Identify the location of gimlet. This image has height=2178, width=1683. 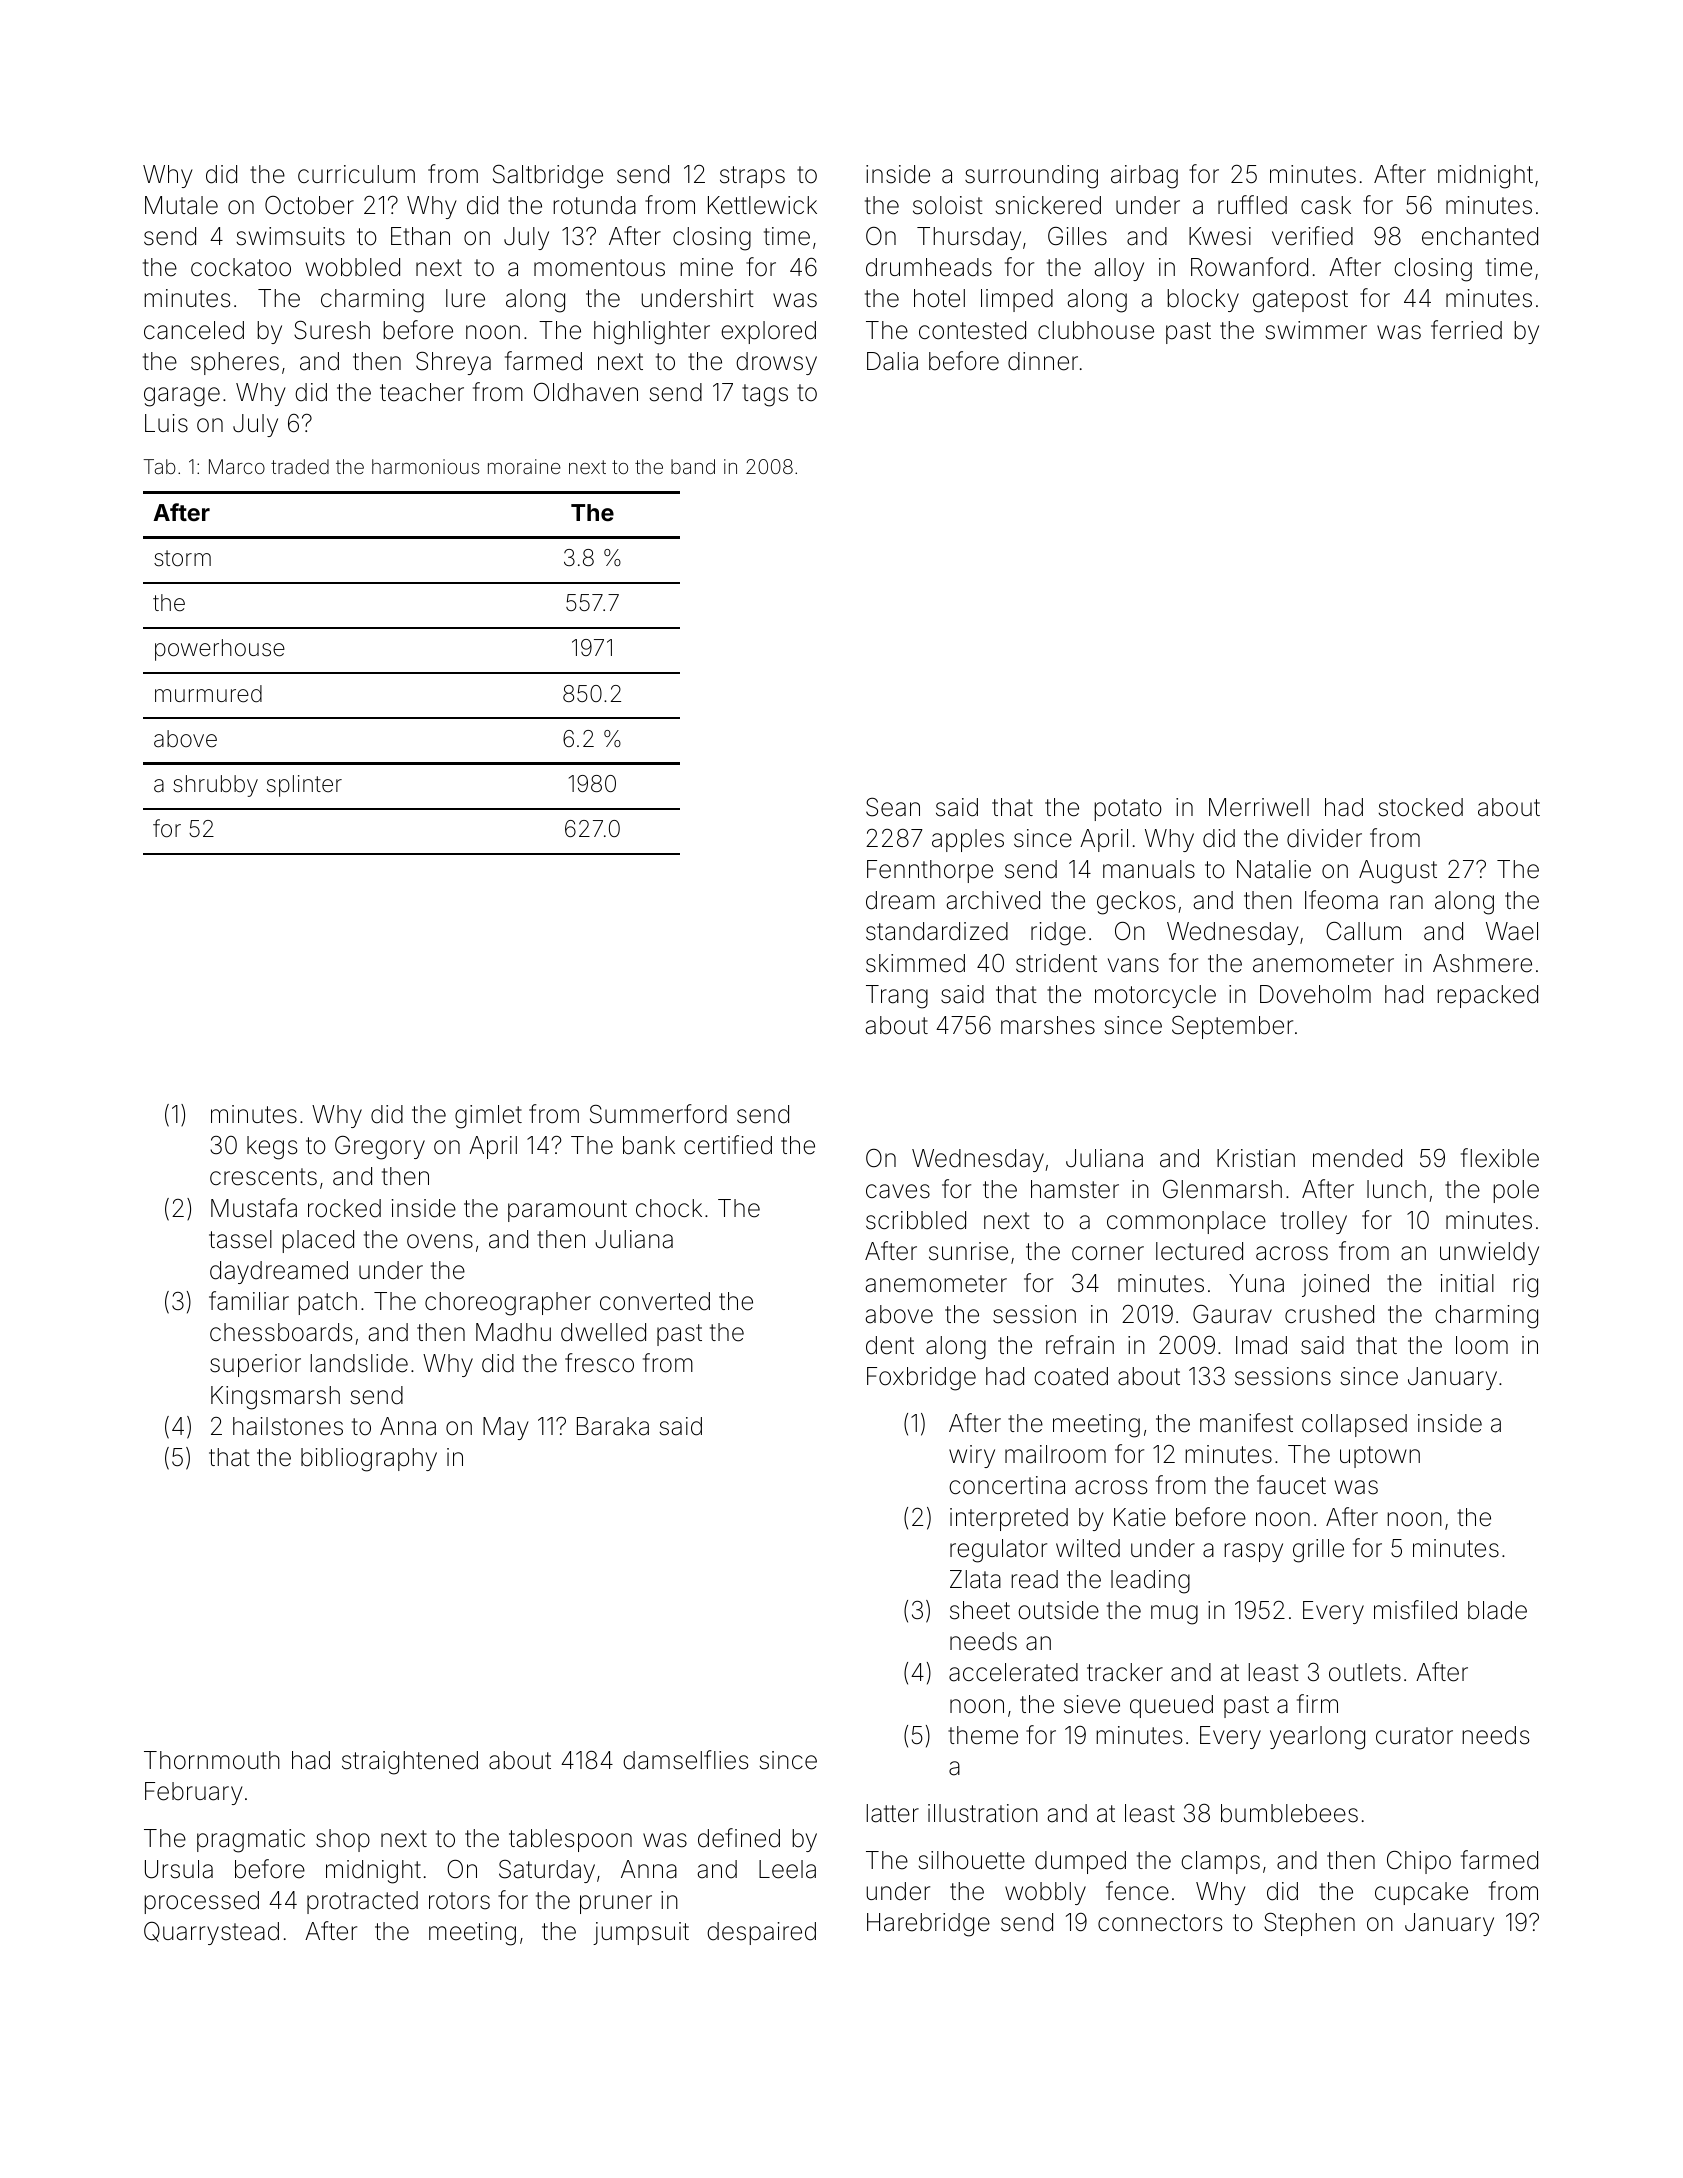
(488, 1117).
